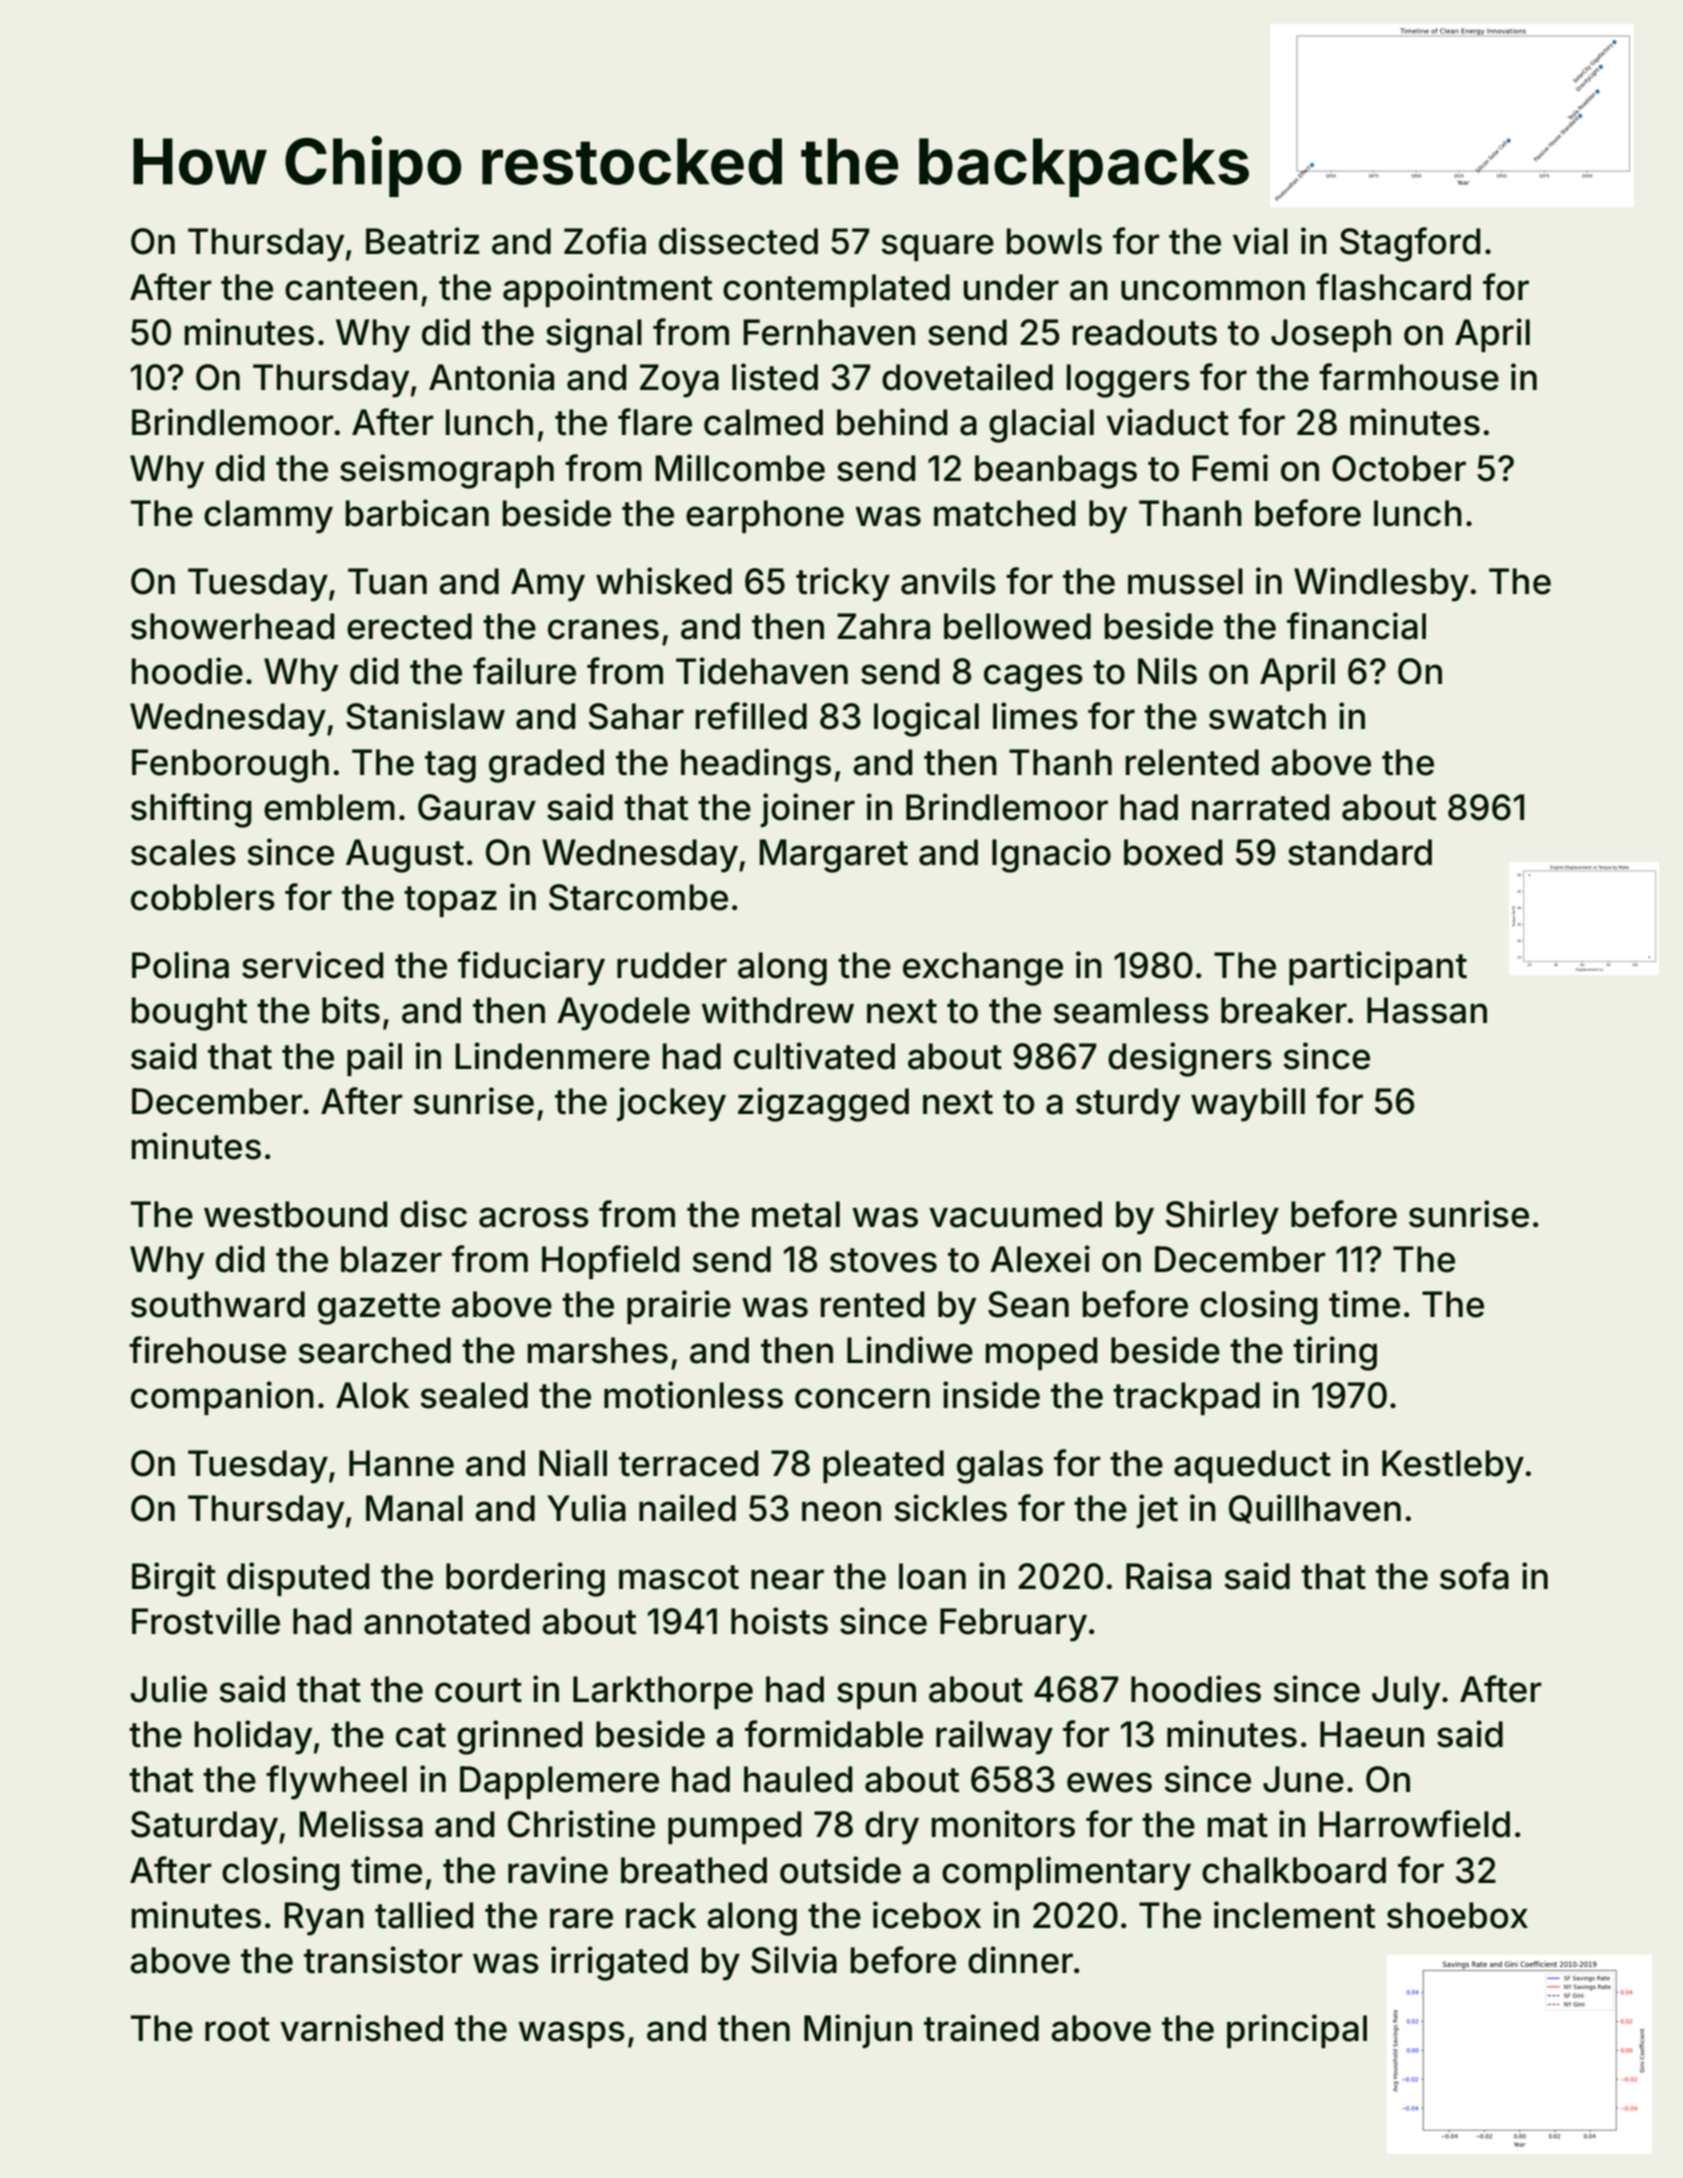 This image has width=1683, height=2178. Describe the element at coordinates (1222, 1217) in the image. I see `Shirley` at that location.
